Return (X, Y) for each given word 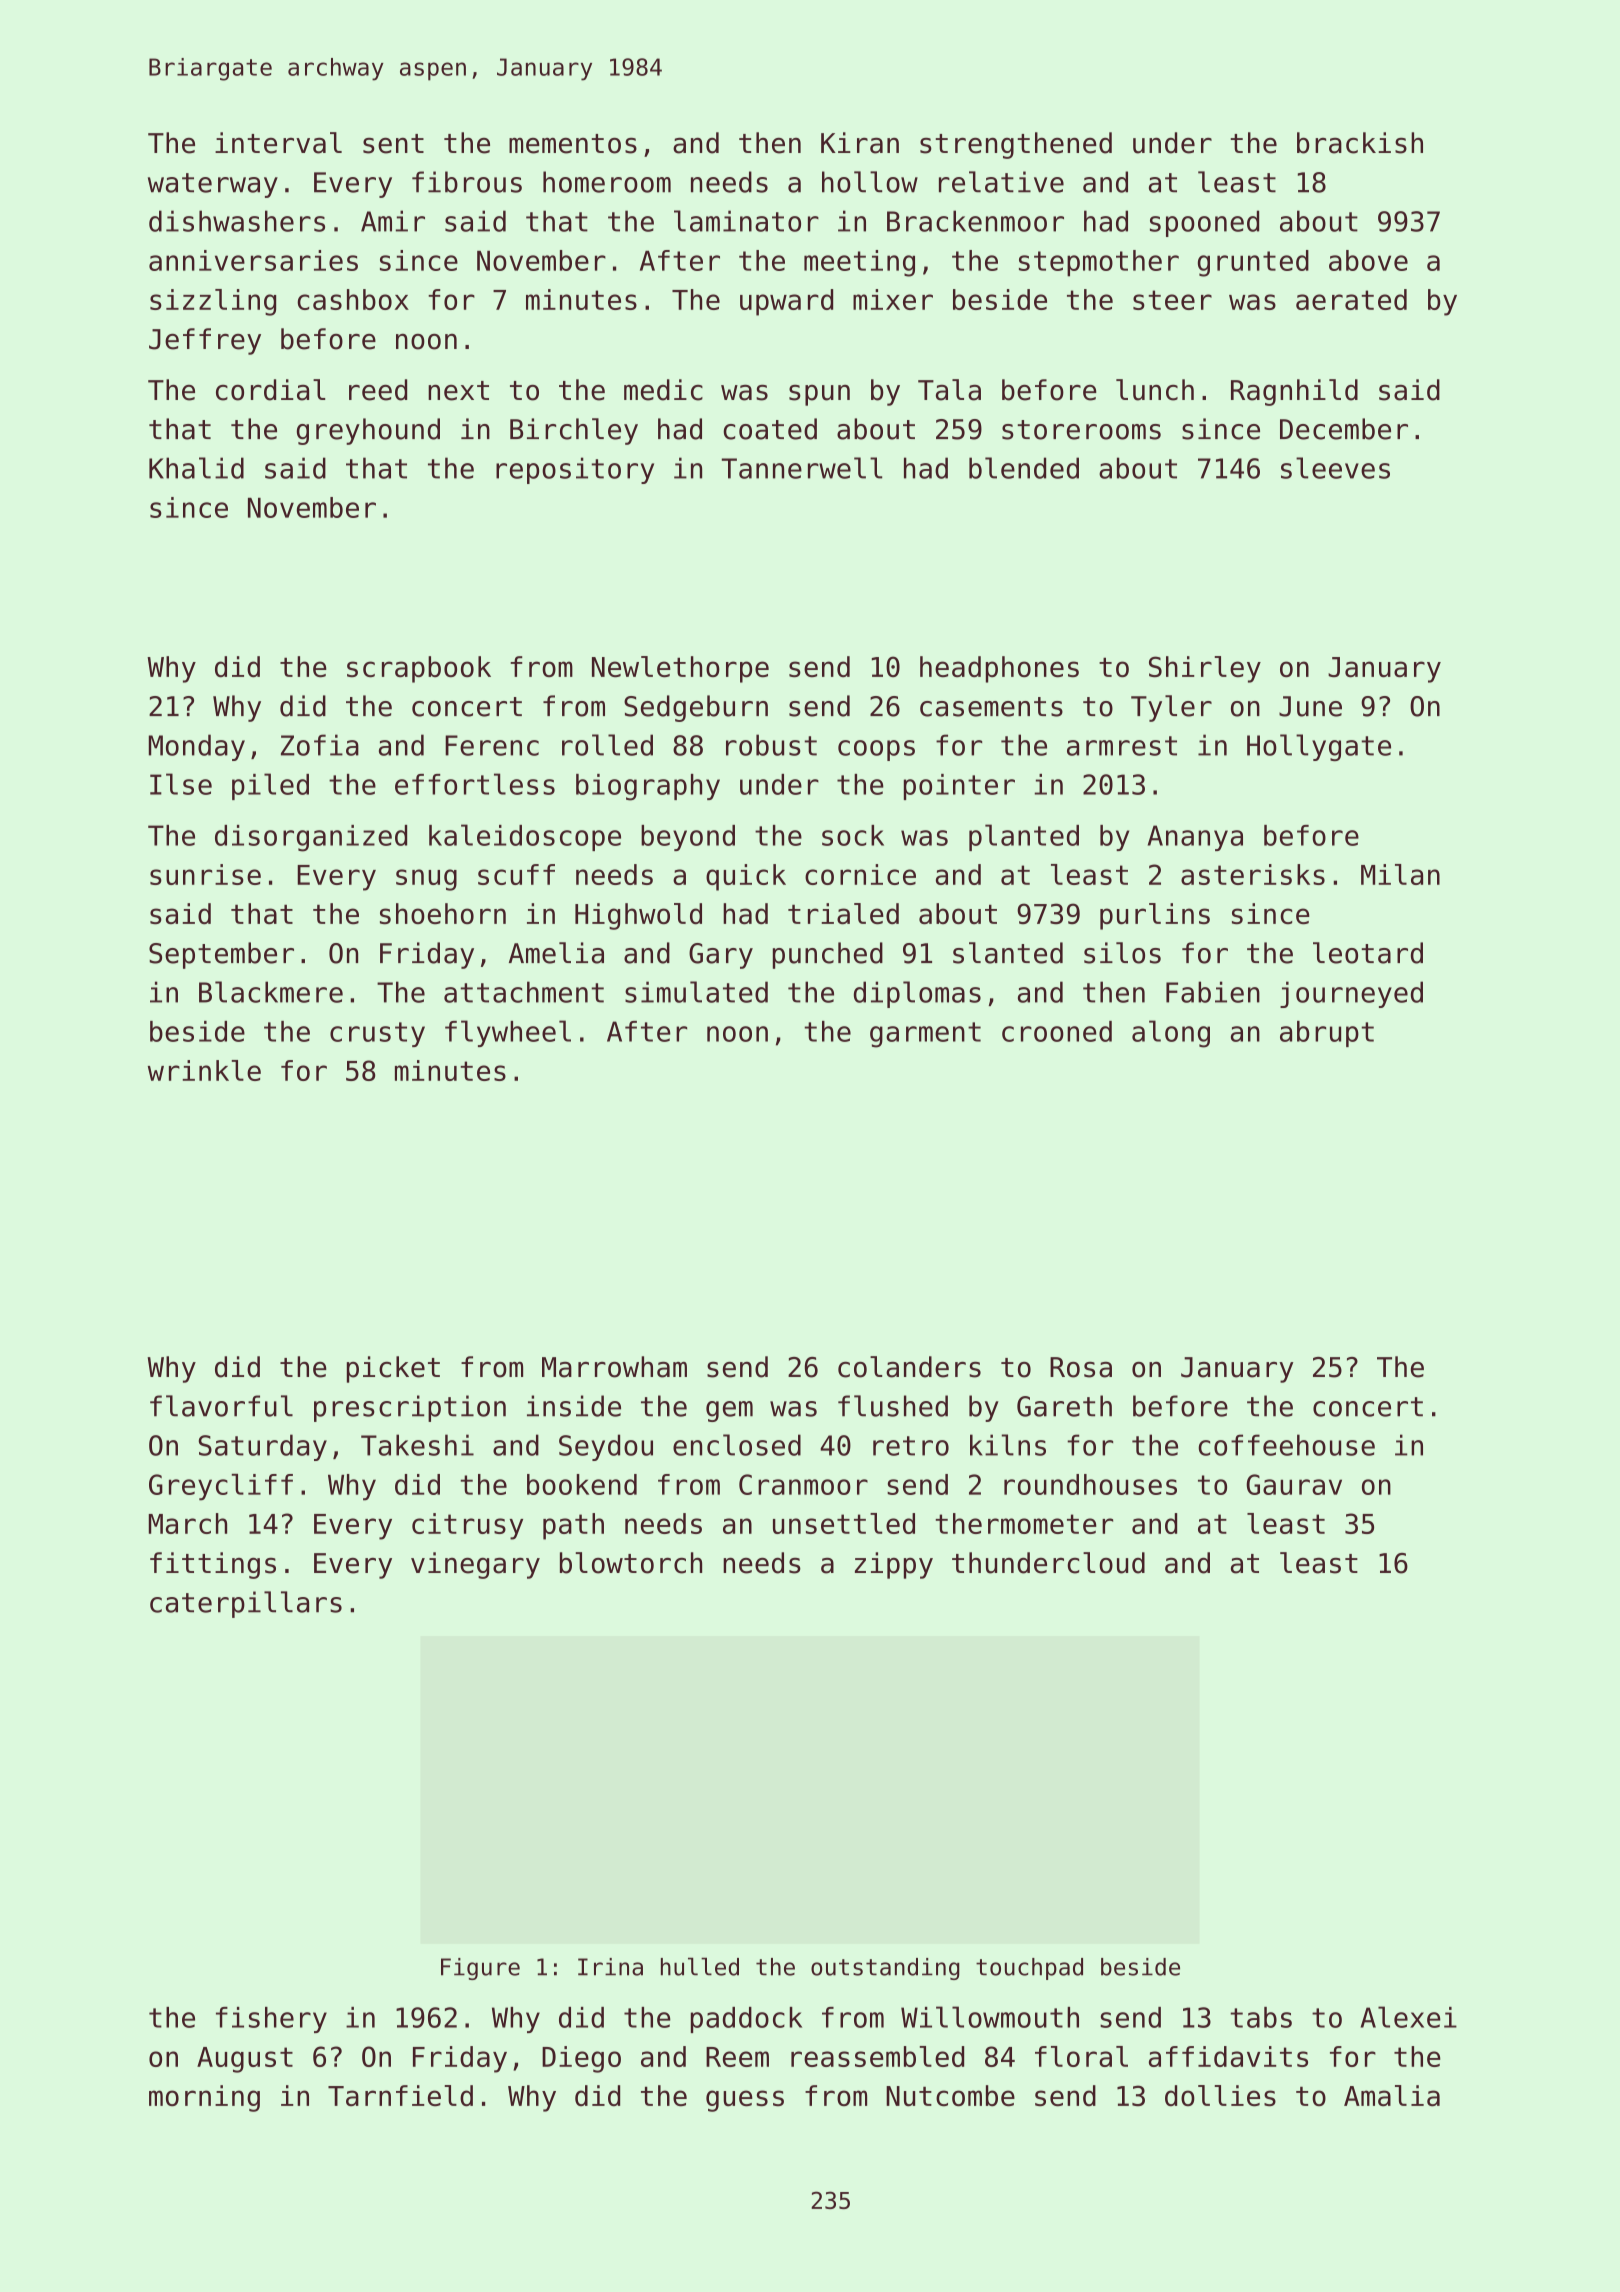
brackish (1360, 143)
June (1310, 706)
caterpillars (246, 1604)
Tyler (1171, 708)
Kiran (860, 143)
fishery (271, 2020)
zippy (894, 1565)
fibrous (467, 182)
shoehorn (443, 913)
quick (746, 877)
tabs (1261, 2017)
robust (771, 745)
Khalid (196, 468)
